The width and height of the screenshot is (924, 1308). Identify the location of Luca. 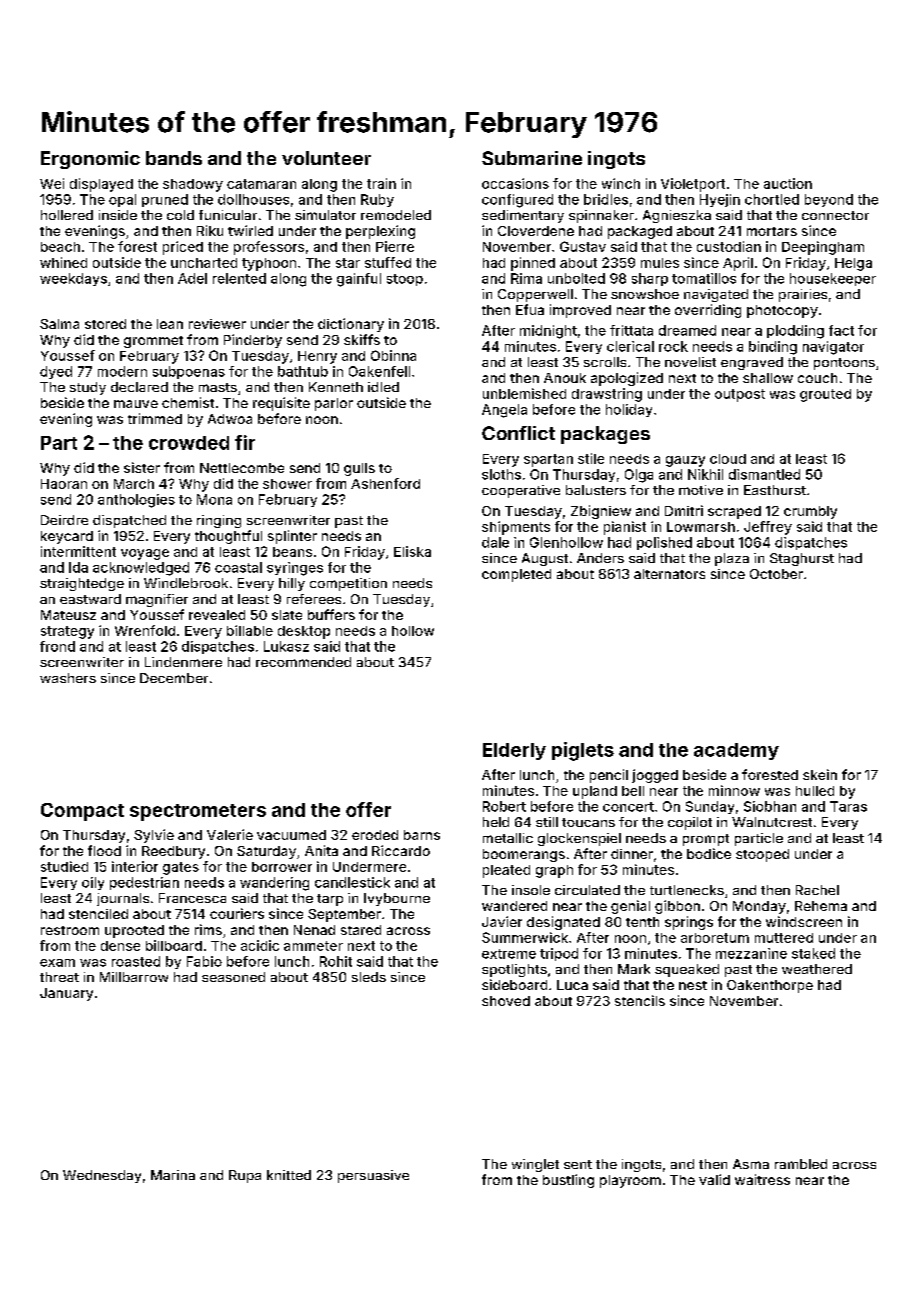
(572, 985).
